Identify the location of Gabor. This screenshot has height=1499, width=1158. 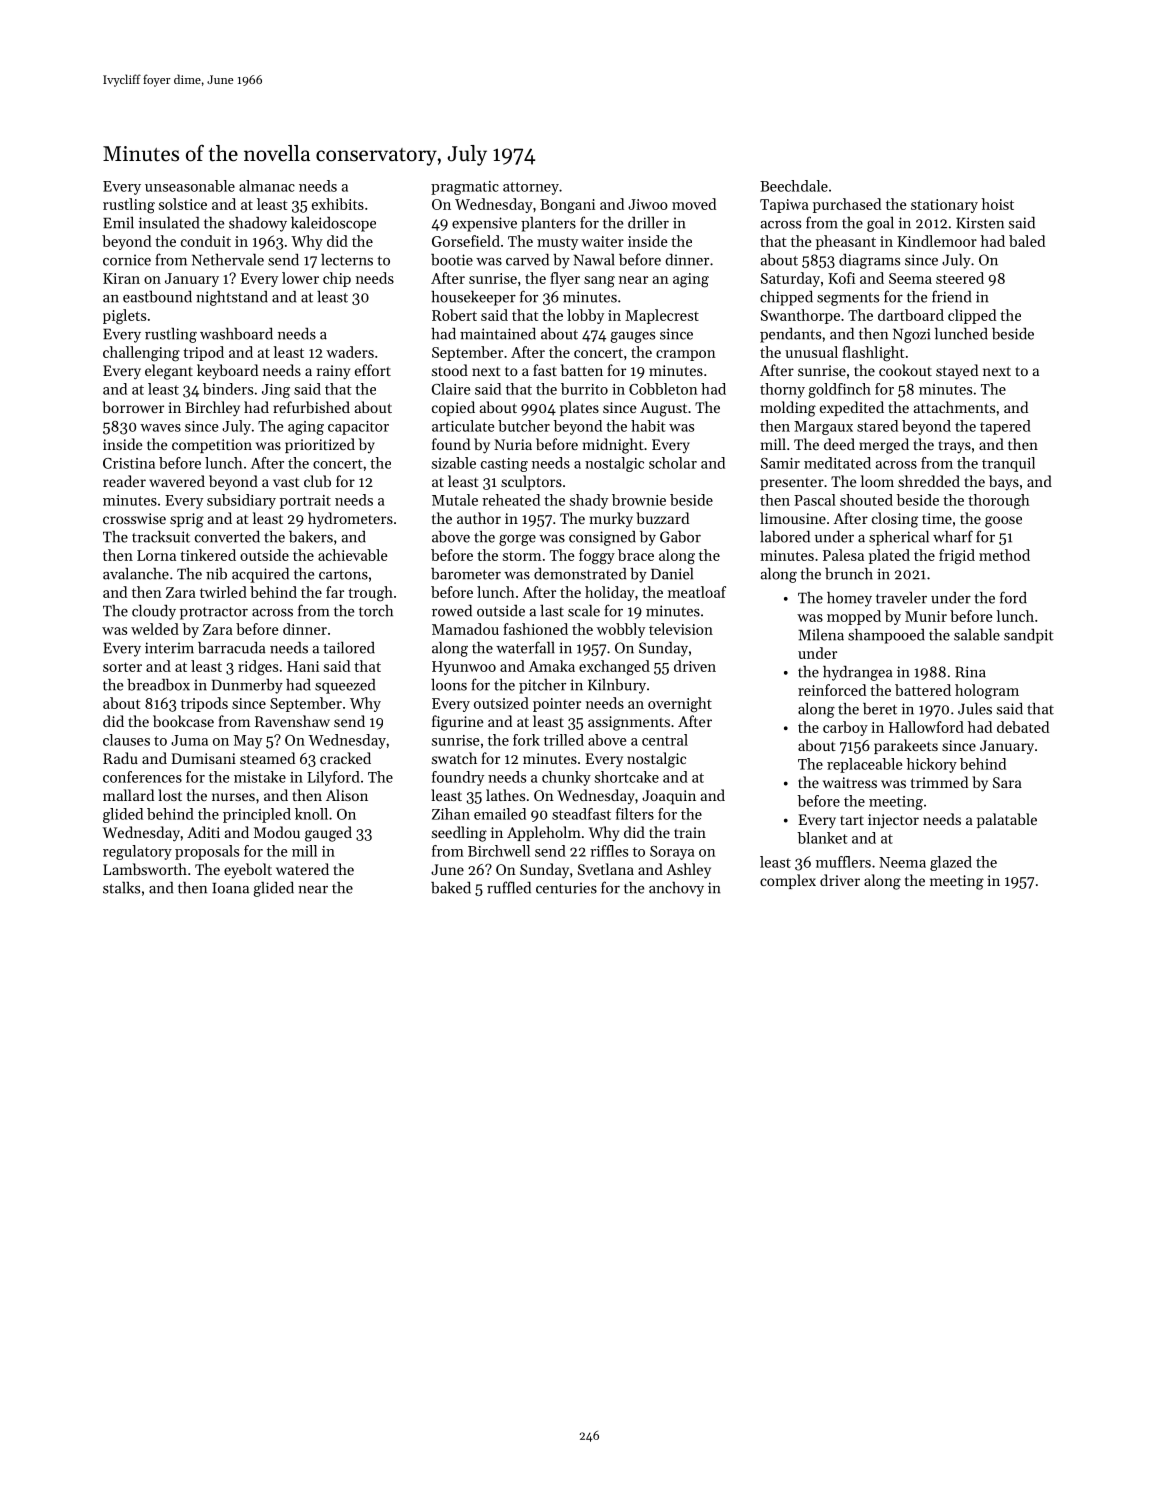
(680, 537).
